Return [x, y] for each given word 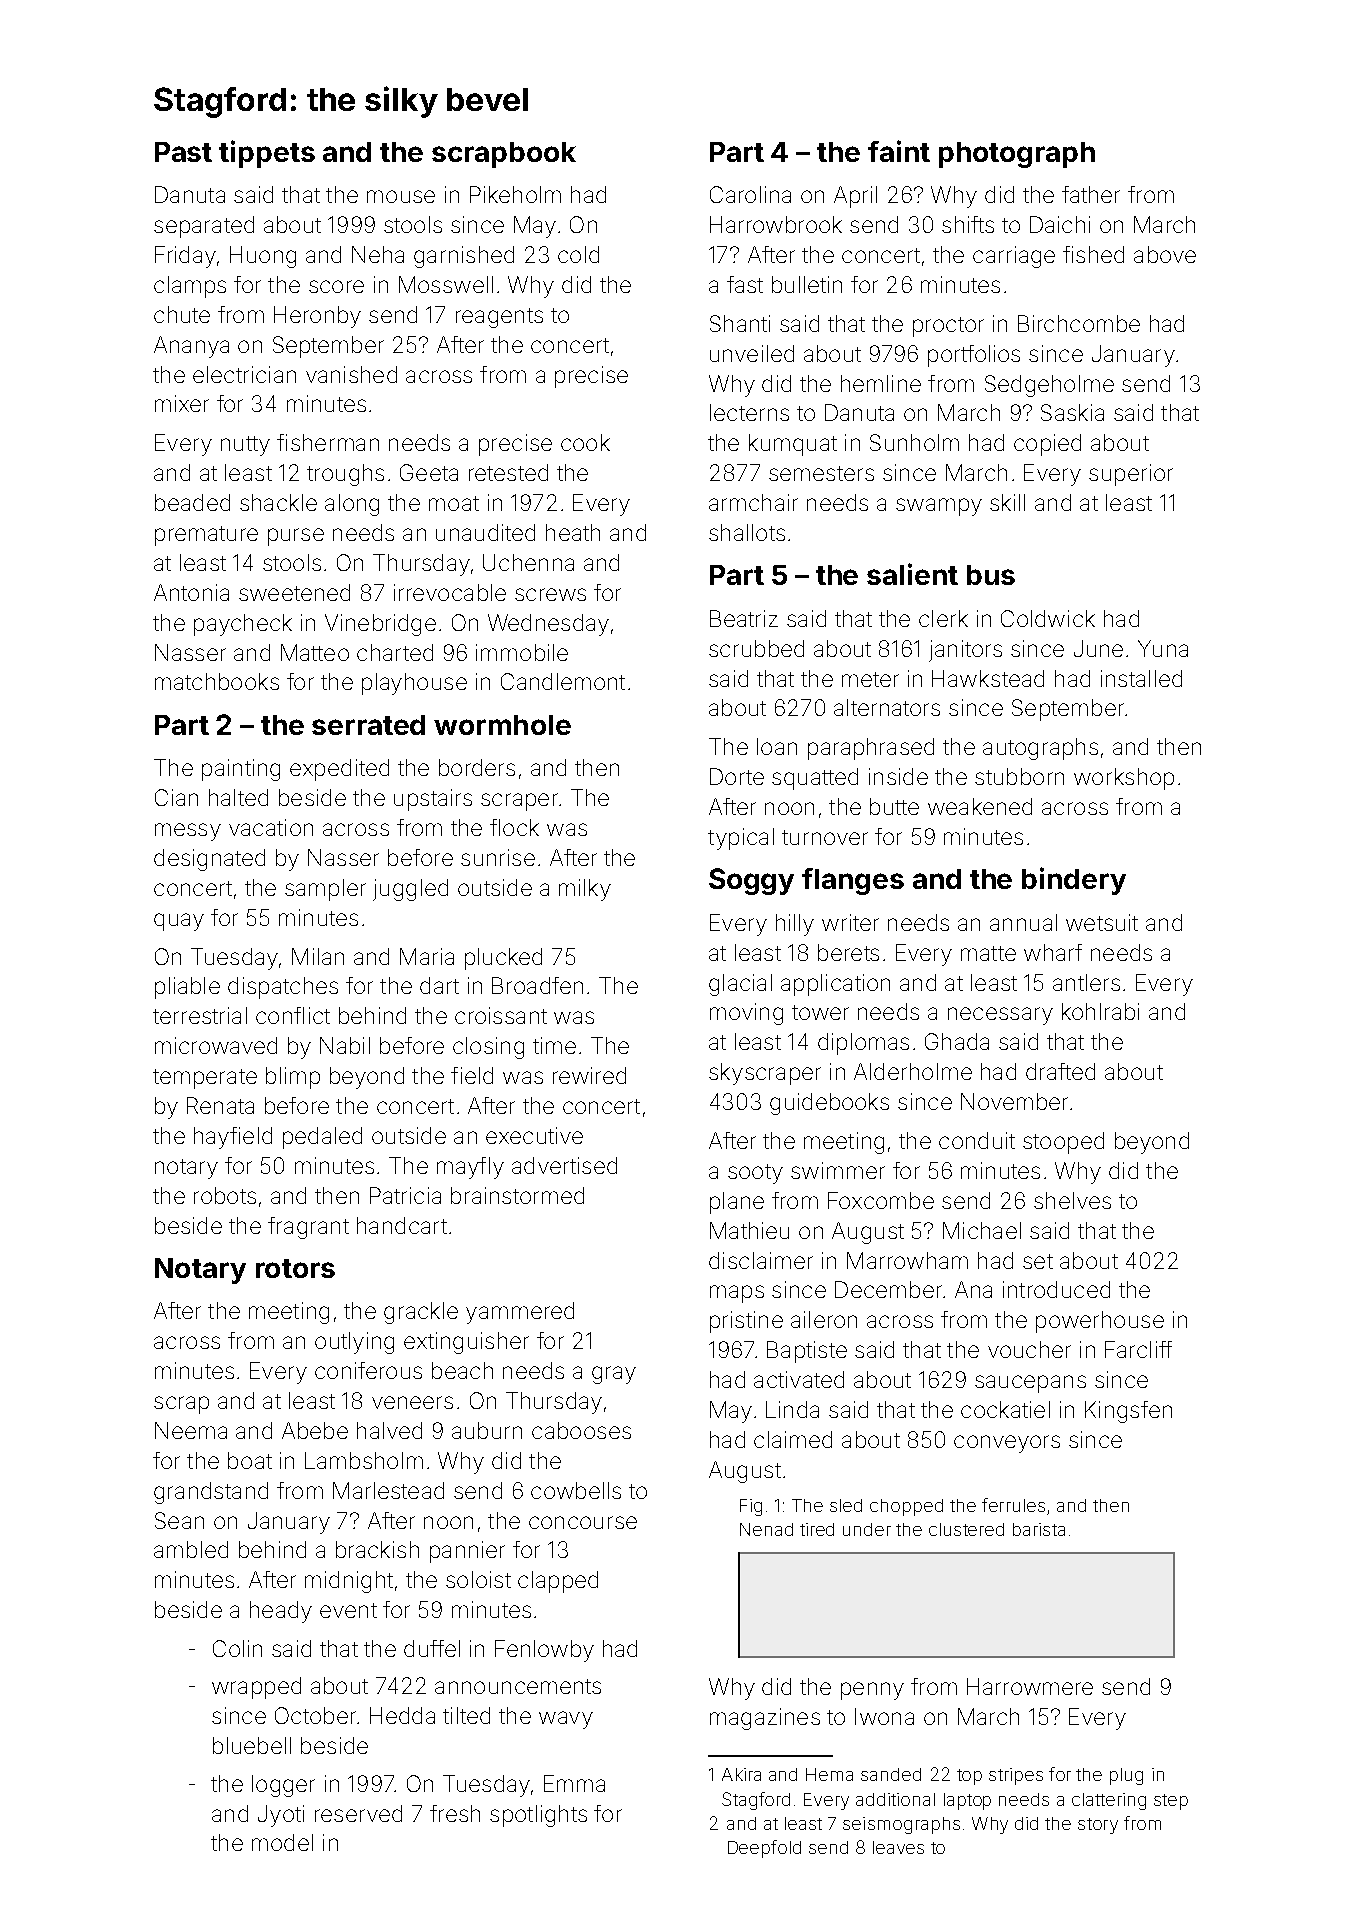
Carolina [750, 194]
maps [737, 1294]
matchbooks [217, 681]
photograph [1017, 155]
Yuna [1163, 648]
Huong [263, 257]
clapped [558, 1582]
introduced [1056, 1289]
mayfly [470, 1168]
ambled [191, 1549]
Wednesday [548, 625]
